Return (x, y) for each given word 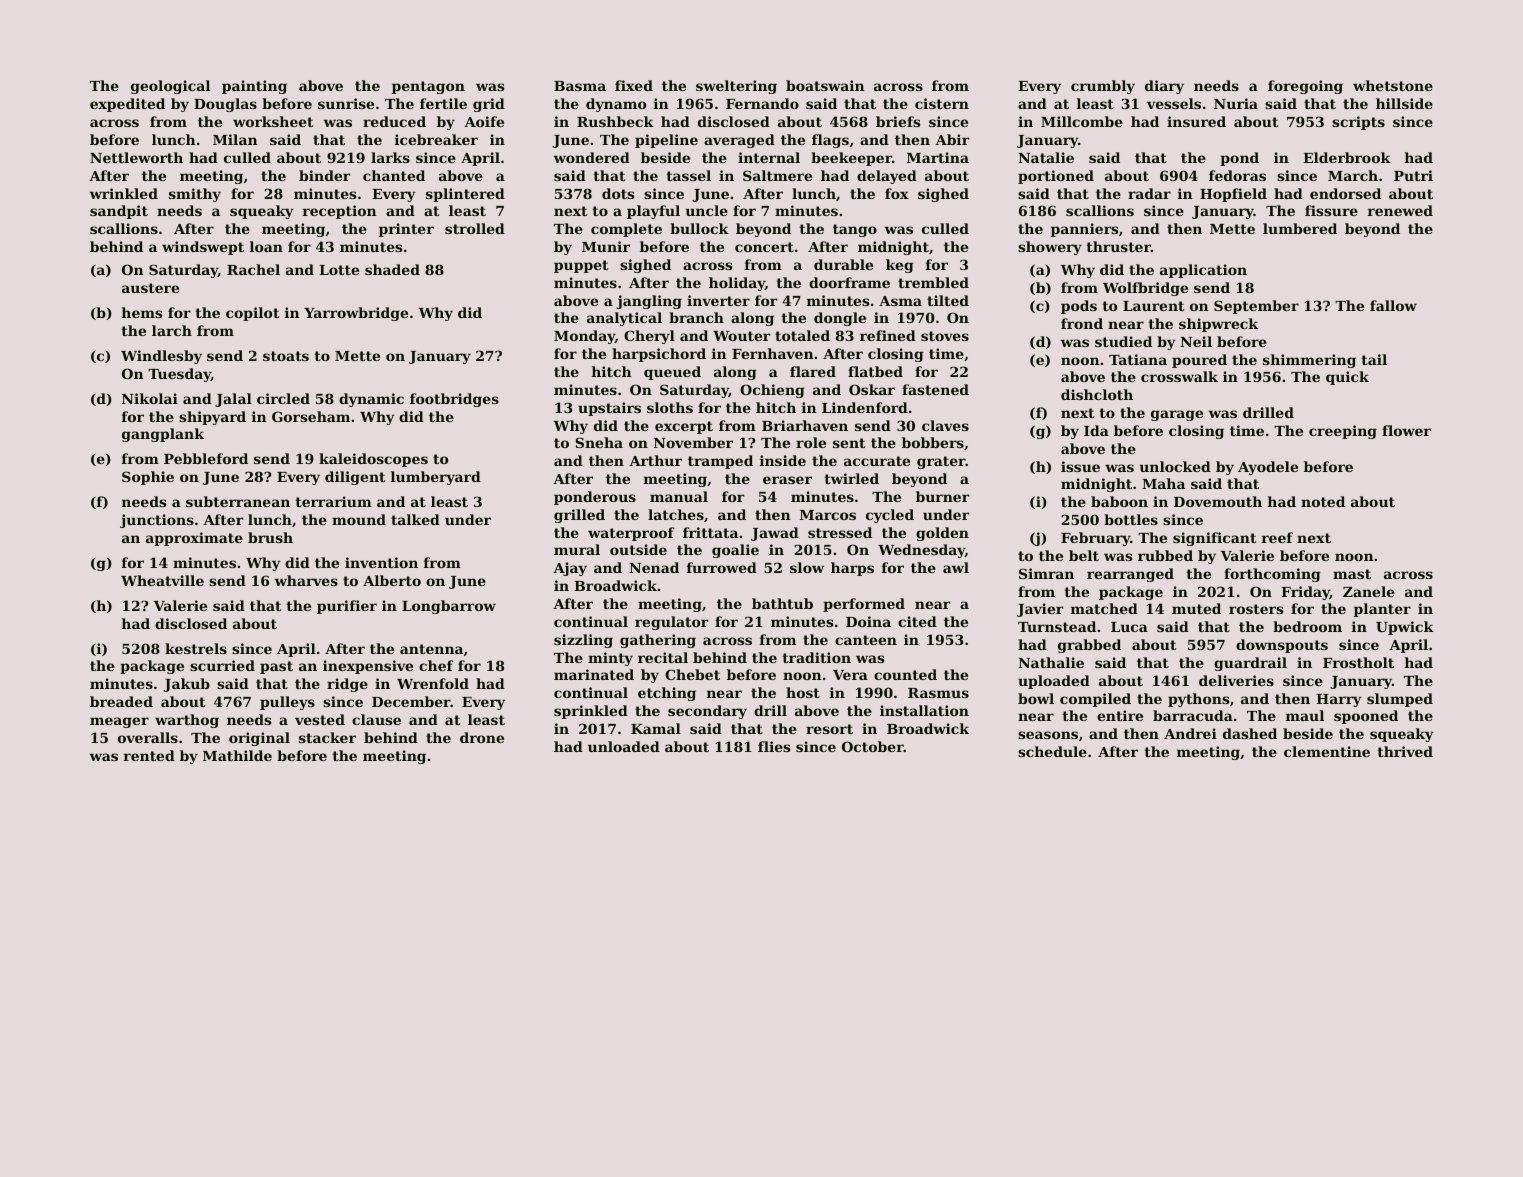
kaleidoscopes (373, 460)
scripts (1358, 123)
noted (1323, 501)
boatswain (825, 85)
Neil (1196, 341)
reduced (394, 121)
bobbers (933, 442)
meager (119, 722)
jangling (649, 302)
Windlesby (161, 357)
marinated (594, 674)
